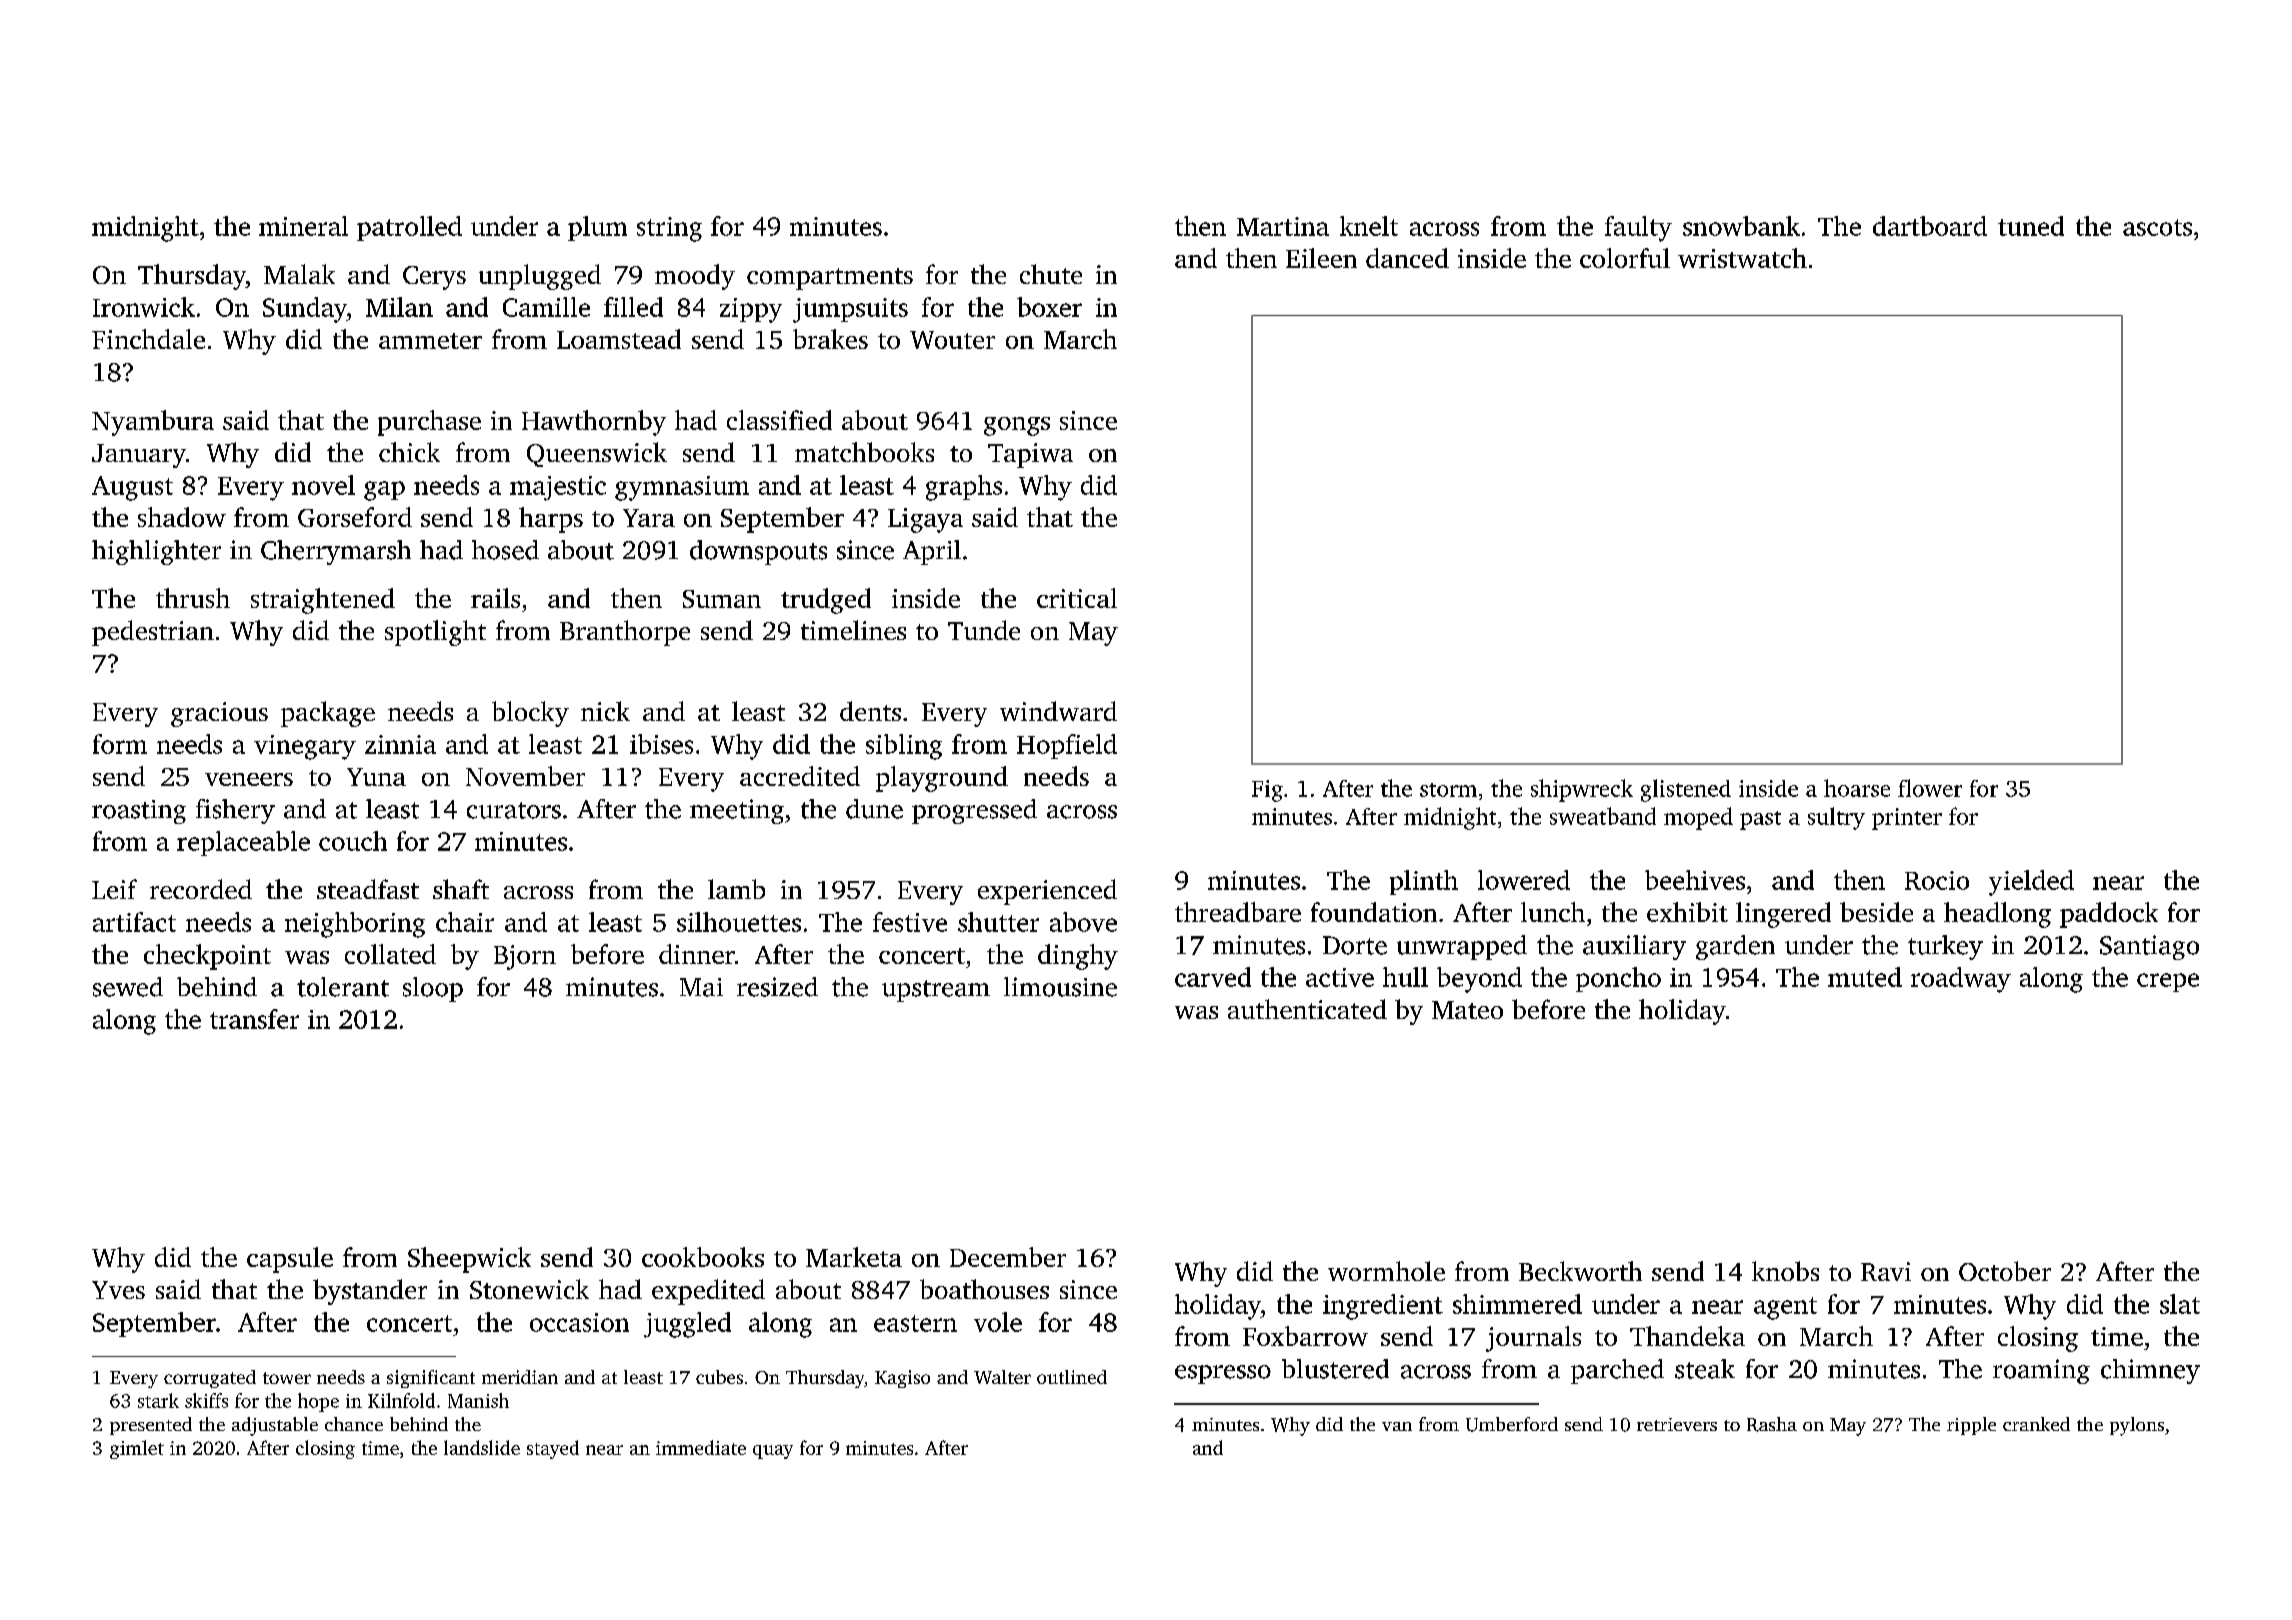  I want to click on ascots, so click(2157, 227).
